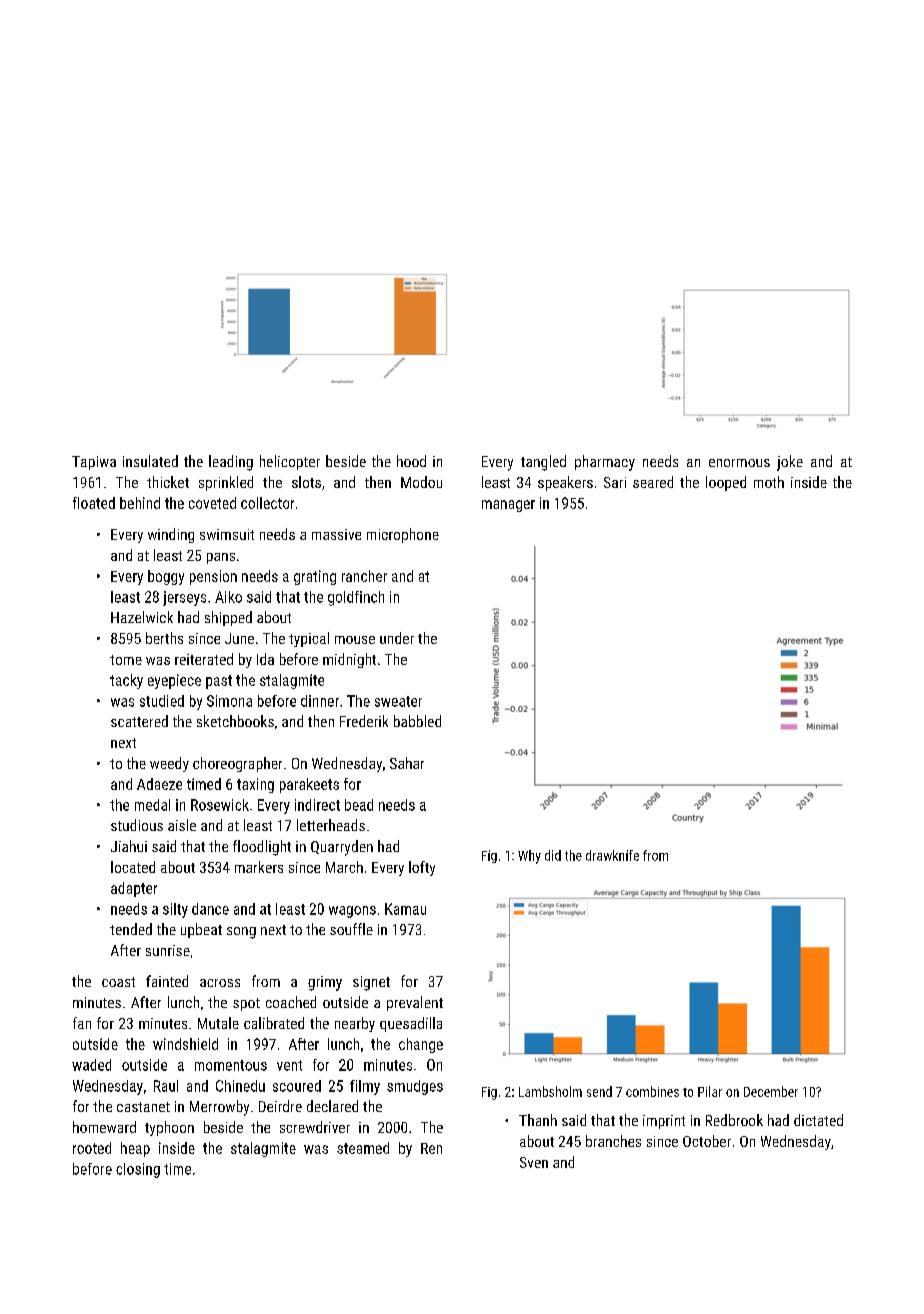 This screenshot has width=924, height=1314. I want to click on seared, so click(653, 482).
